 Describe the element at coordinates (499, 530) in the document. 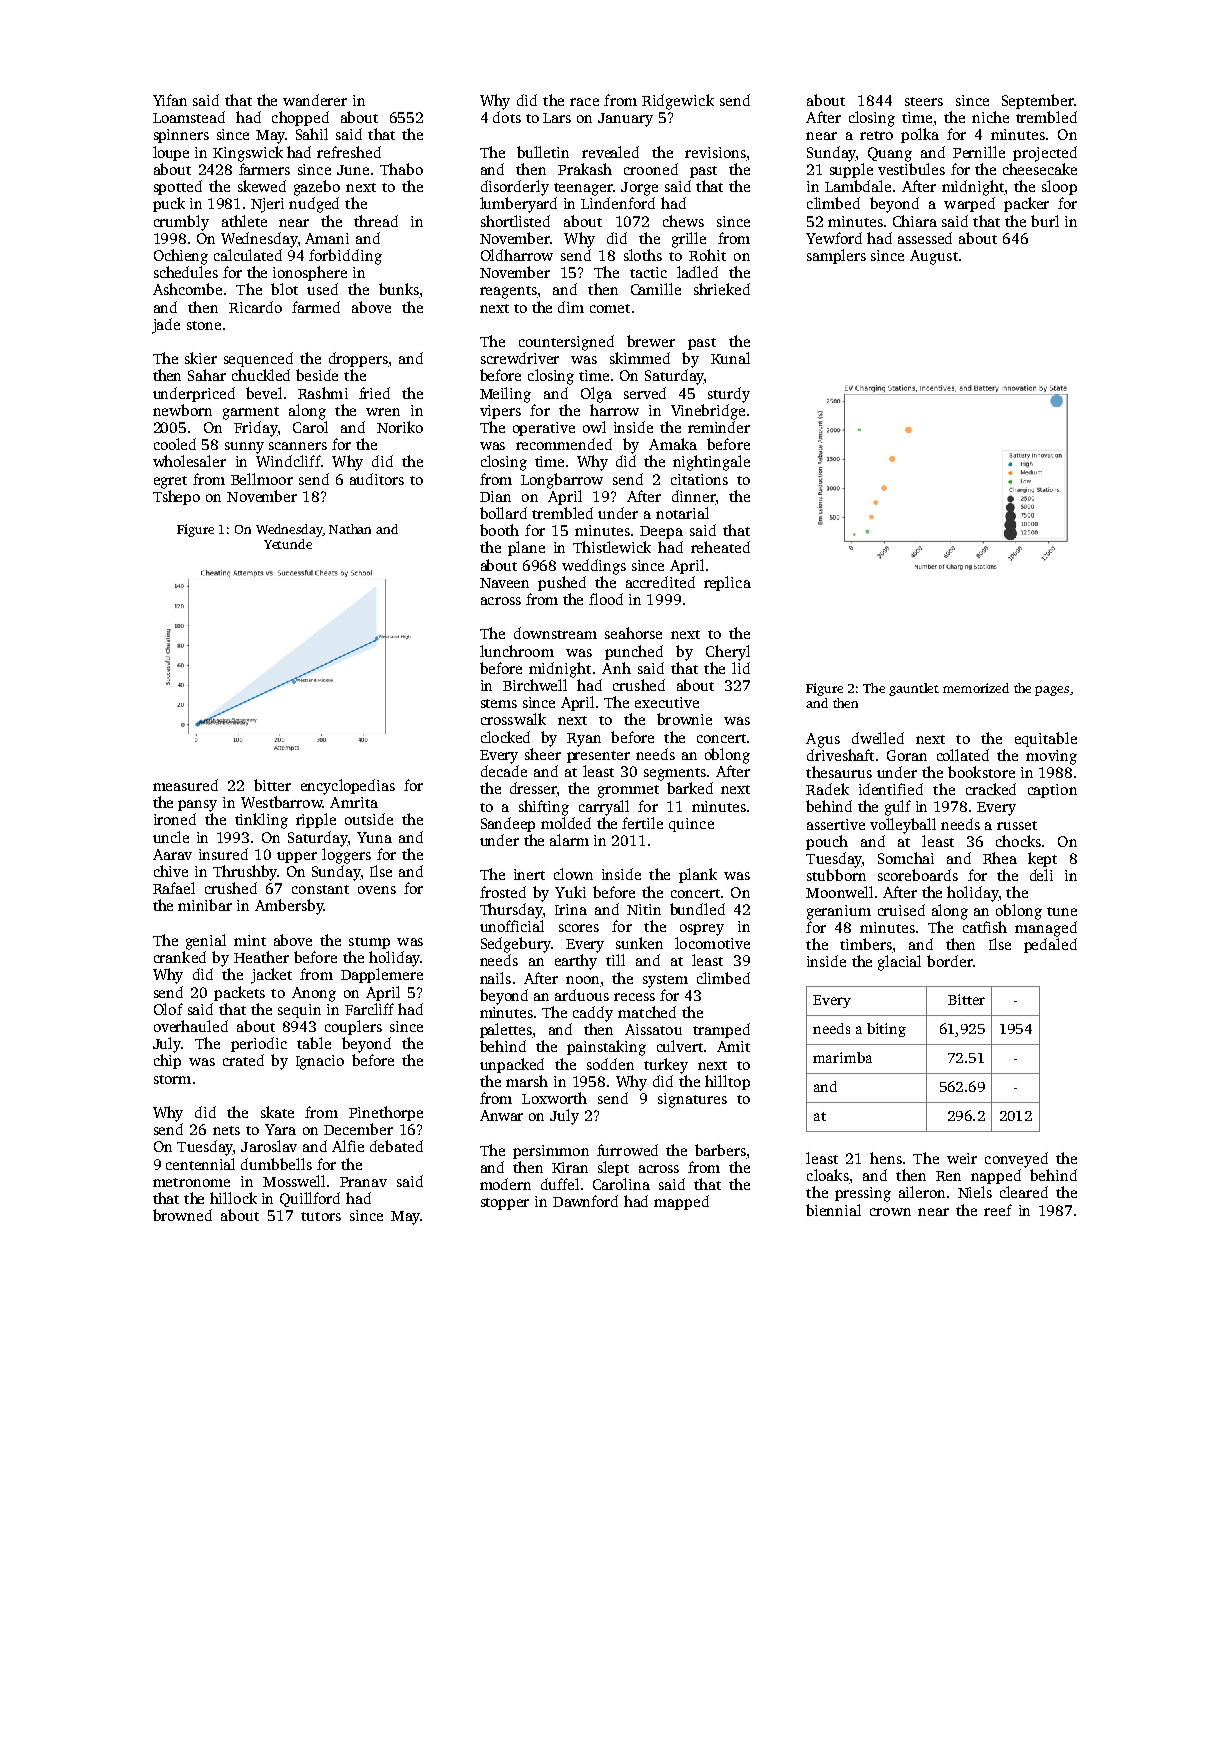

I see `booth` at that location.
